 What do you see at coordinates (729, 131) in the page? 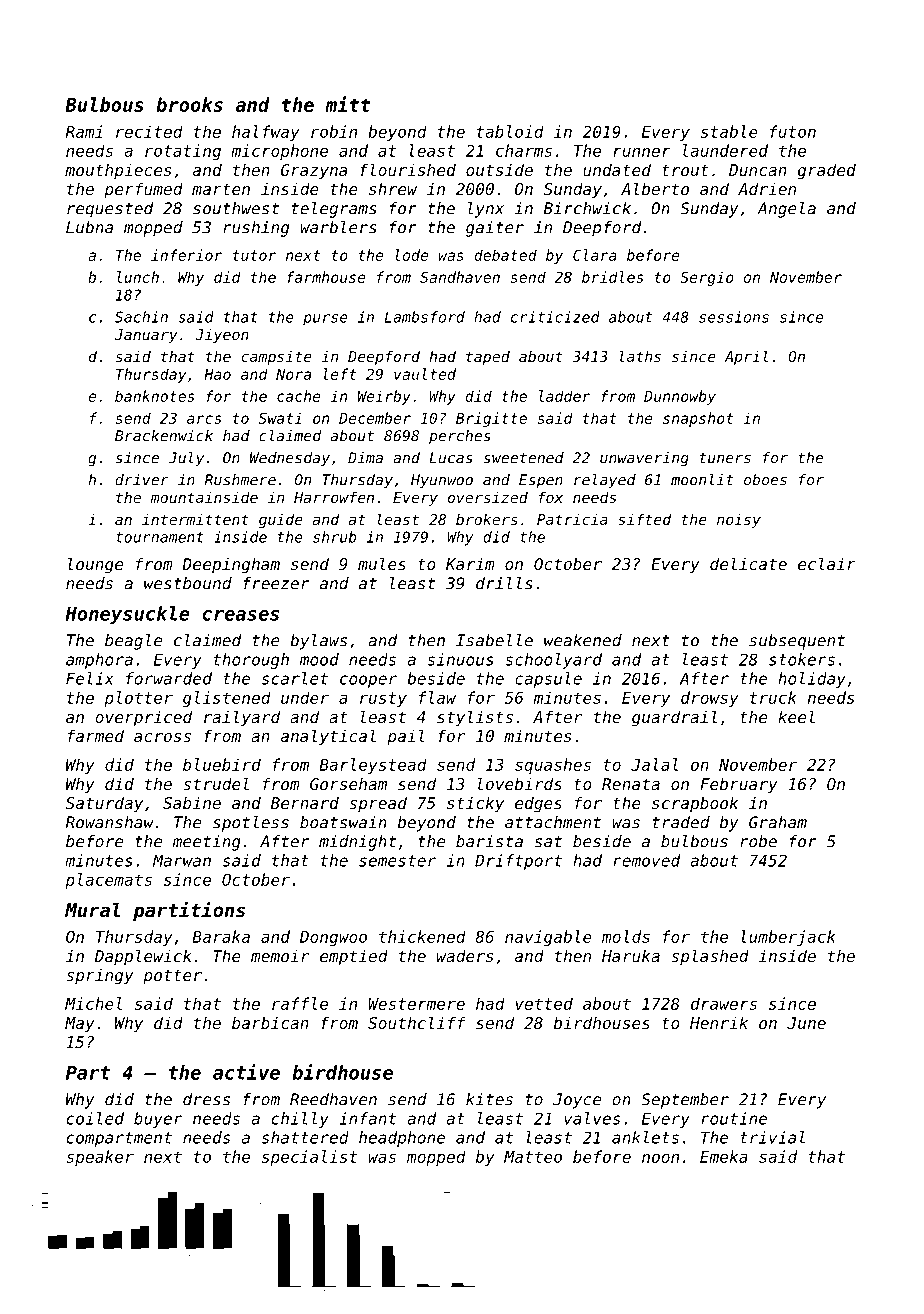
I see `stable` at bounding box center [729, 131].
